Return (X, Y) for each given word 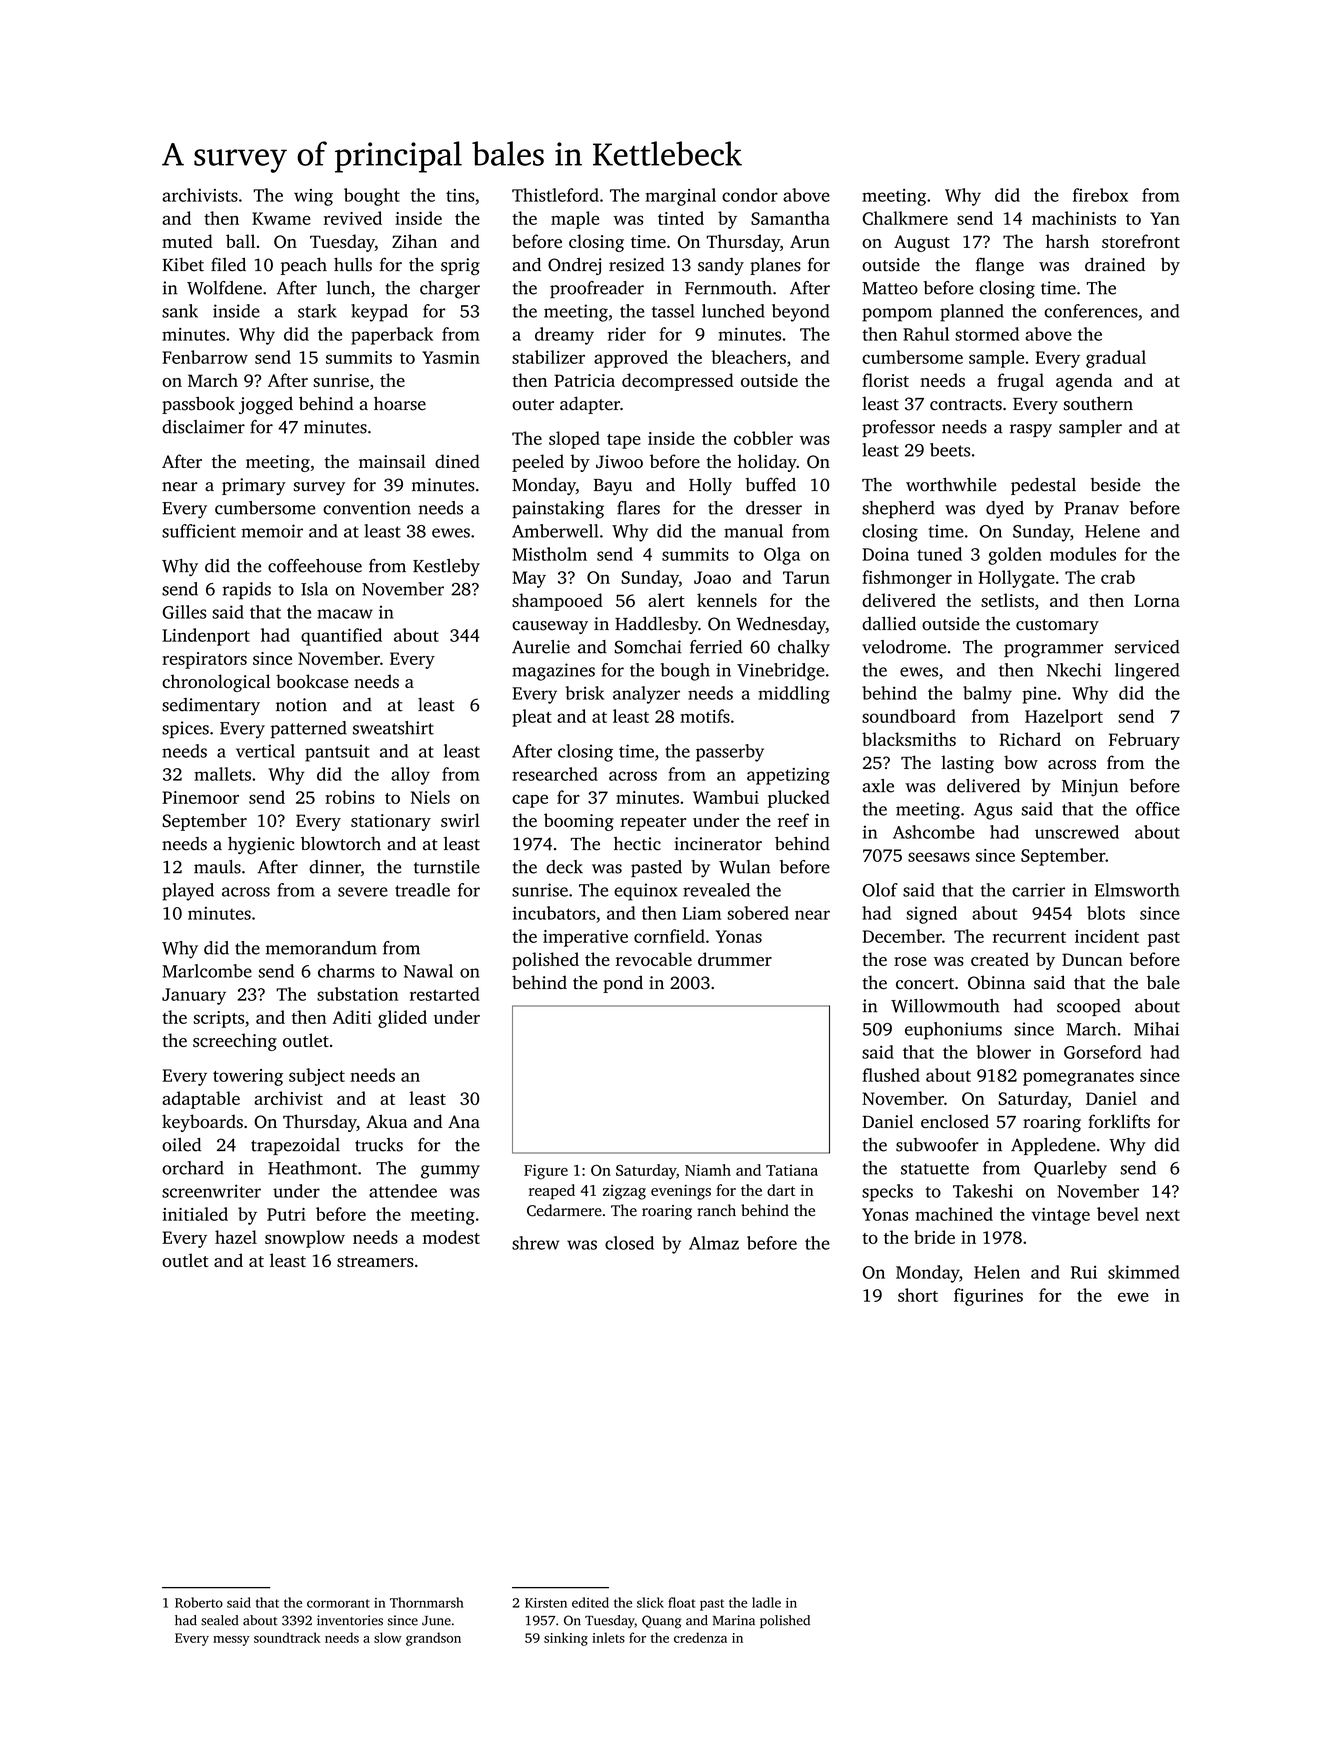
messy (231, 1641)
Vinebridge (781, 672)
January (194, 996)
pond (623, 984)
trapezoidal (295, 1146)
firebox (1100, 195)
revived (353, 218)
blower (1003, 1052)
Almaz (714, 1243)
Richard (1030, 739)
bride (934, 1237)
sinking (566, 1639)
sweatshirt (393, 728)
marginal (680, 197)
